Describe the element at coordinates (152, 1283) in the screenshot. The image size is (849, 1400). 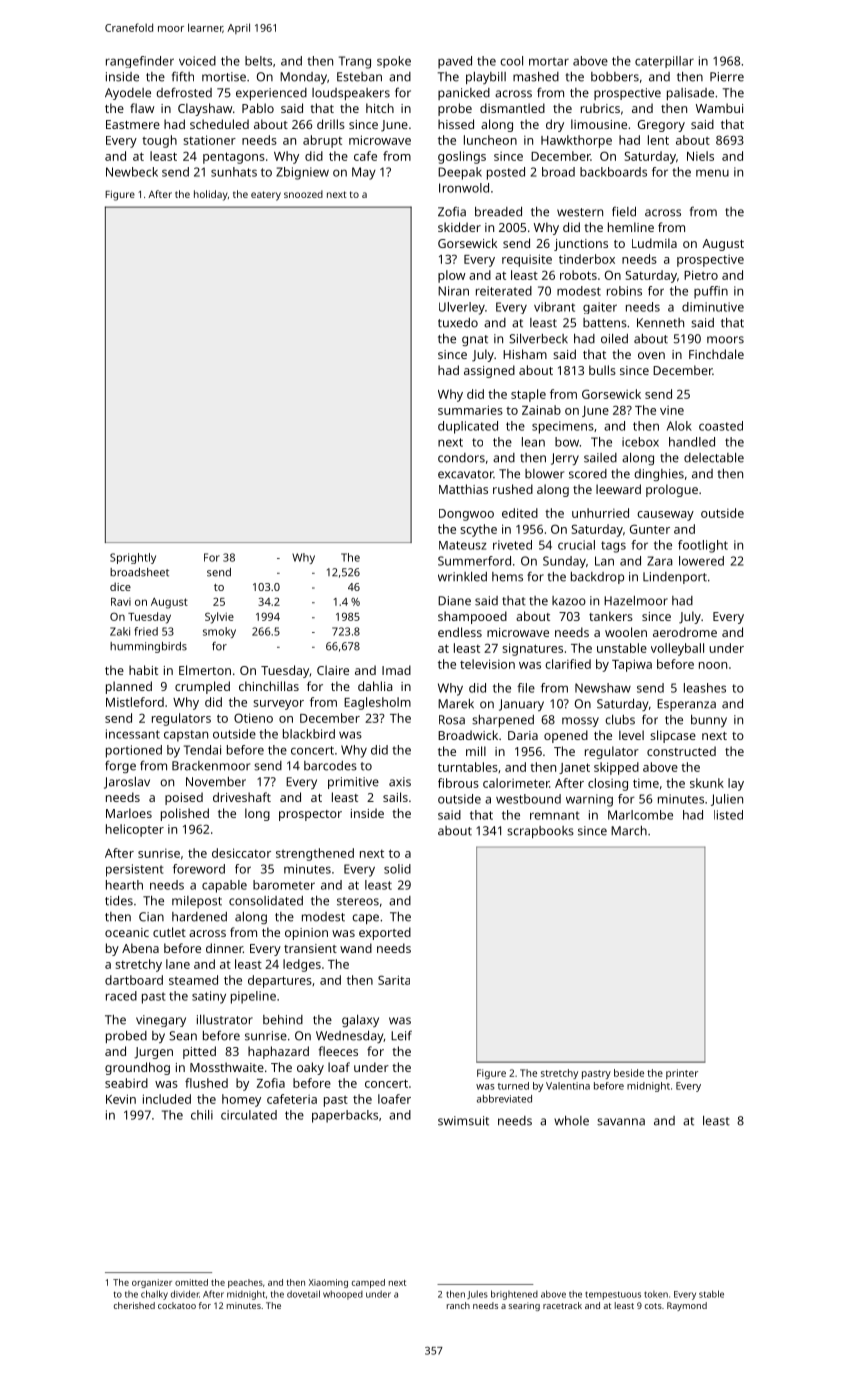
I see `organizer` at that location.
